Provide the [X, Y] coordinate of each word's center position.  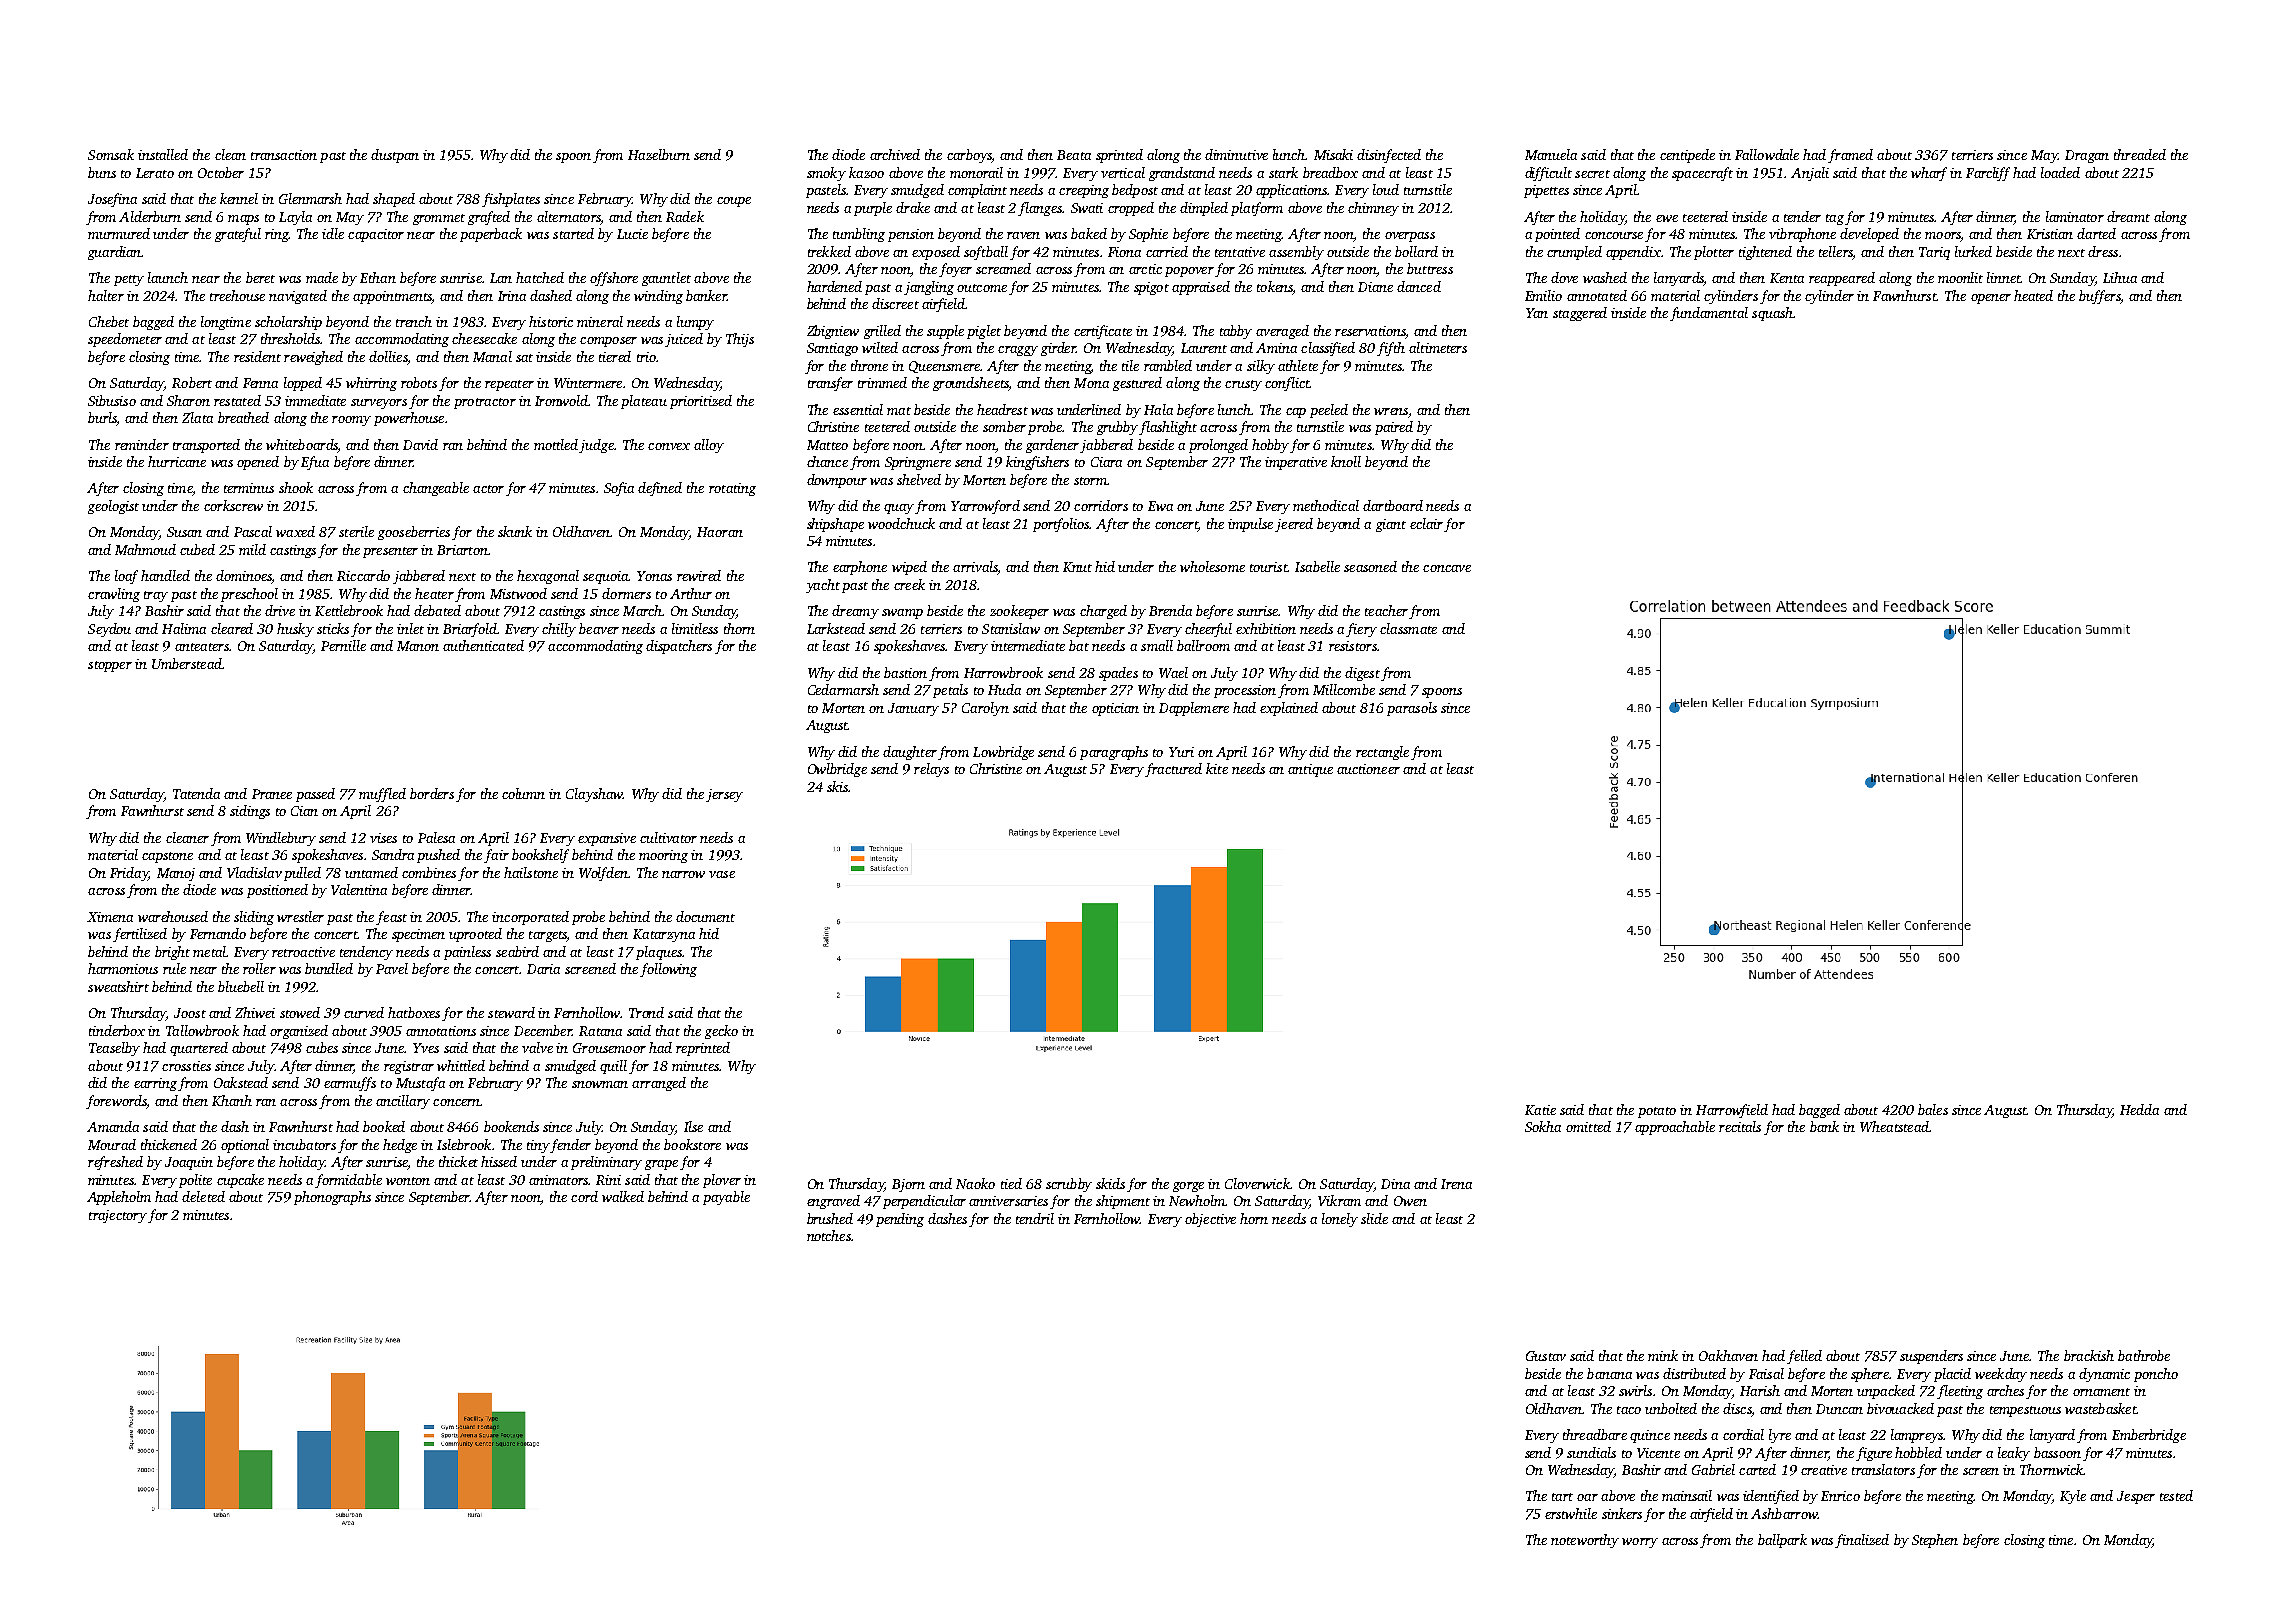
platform [1257, 209]
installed [163, 154]
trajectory [118, 1216]
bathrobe [2144, 1355]
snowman [600, 1084]
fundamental [1709, 314]
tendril [1035, 1218]
